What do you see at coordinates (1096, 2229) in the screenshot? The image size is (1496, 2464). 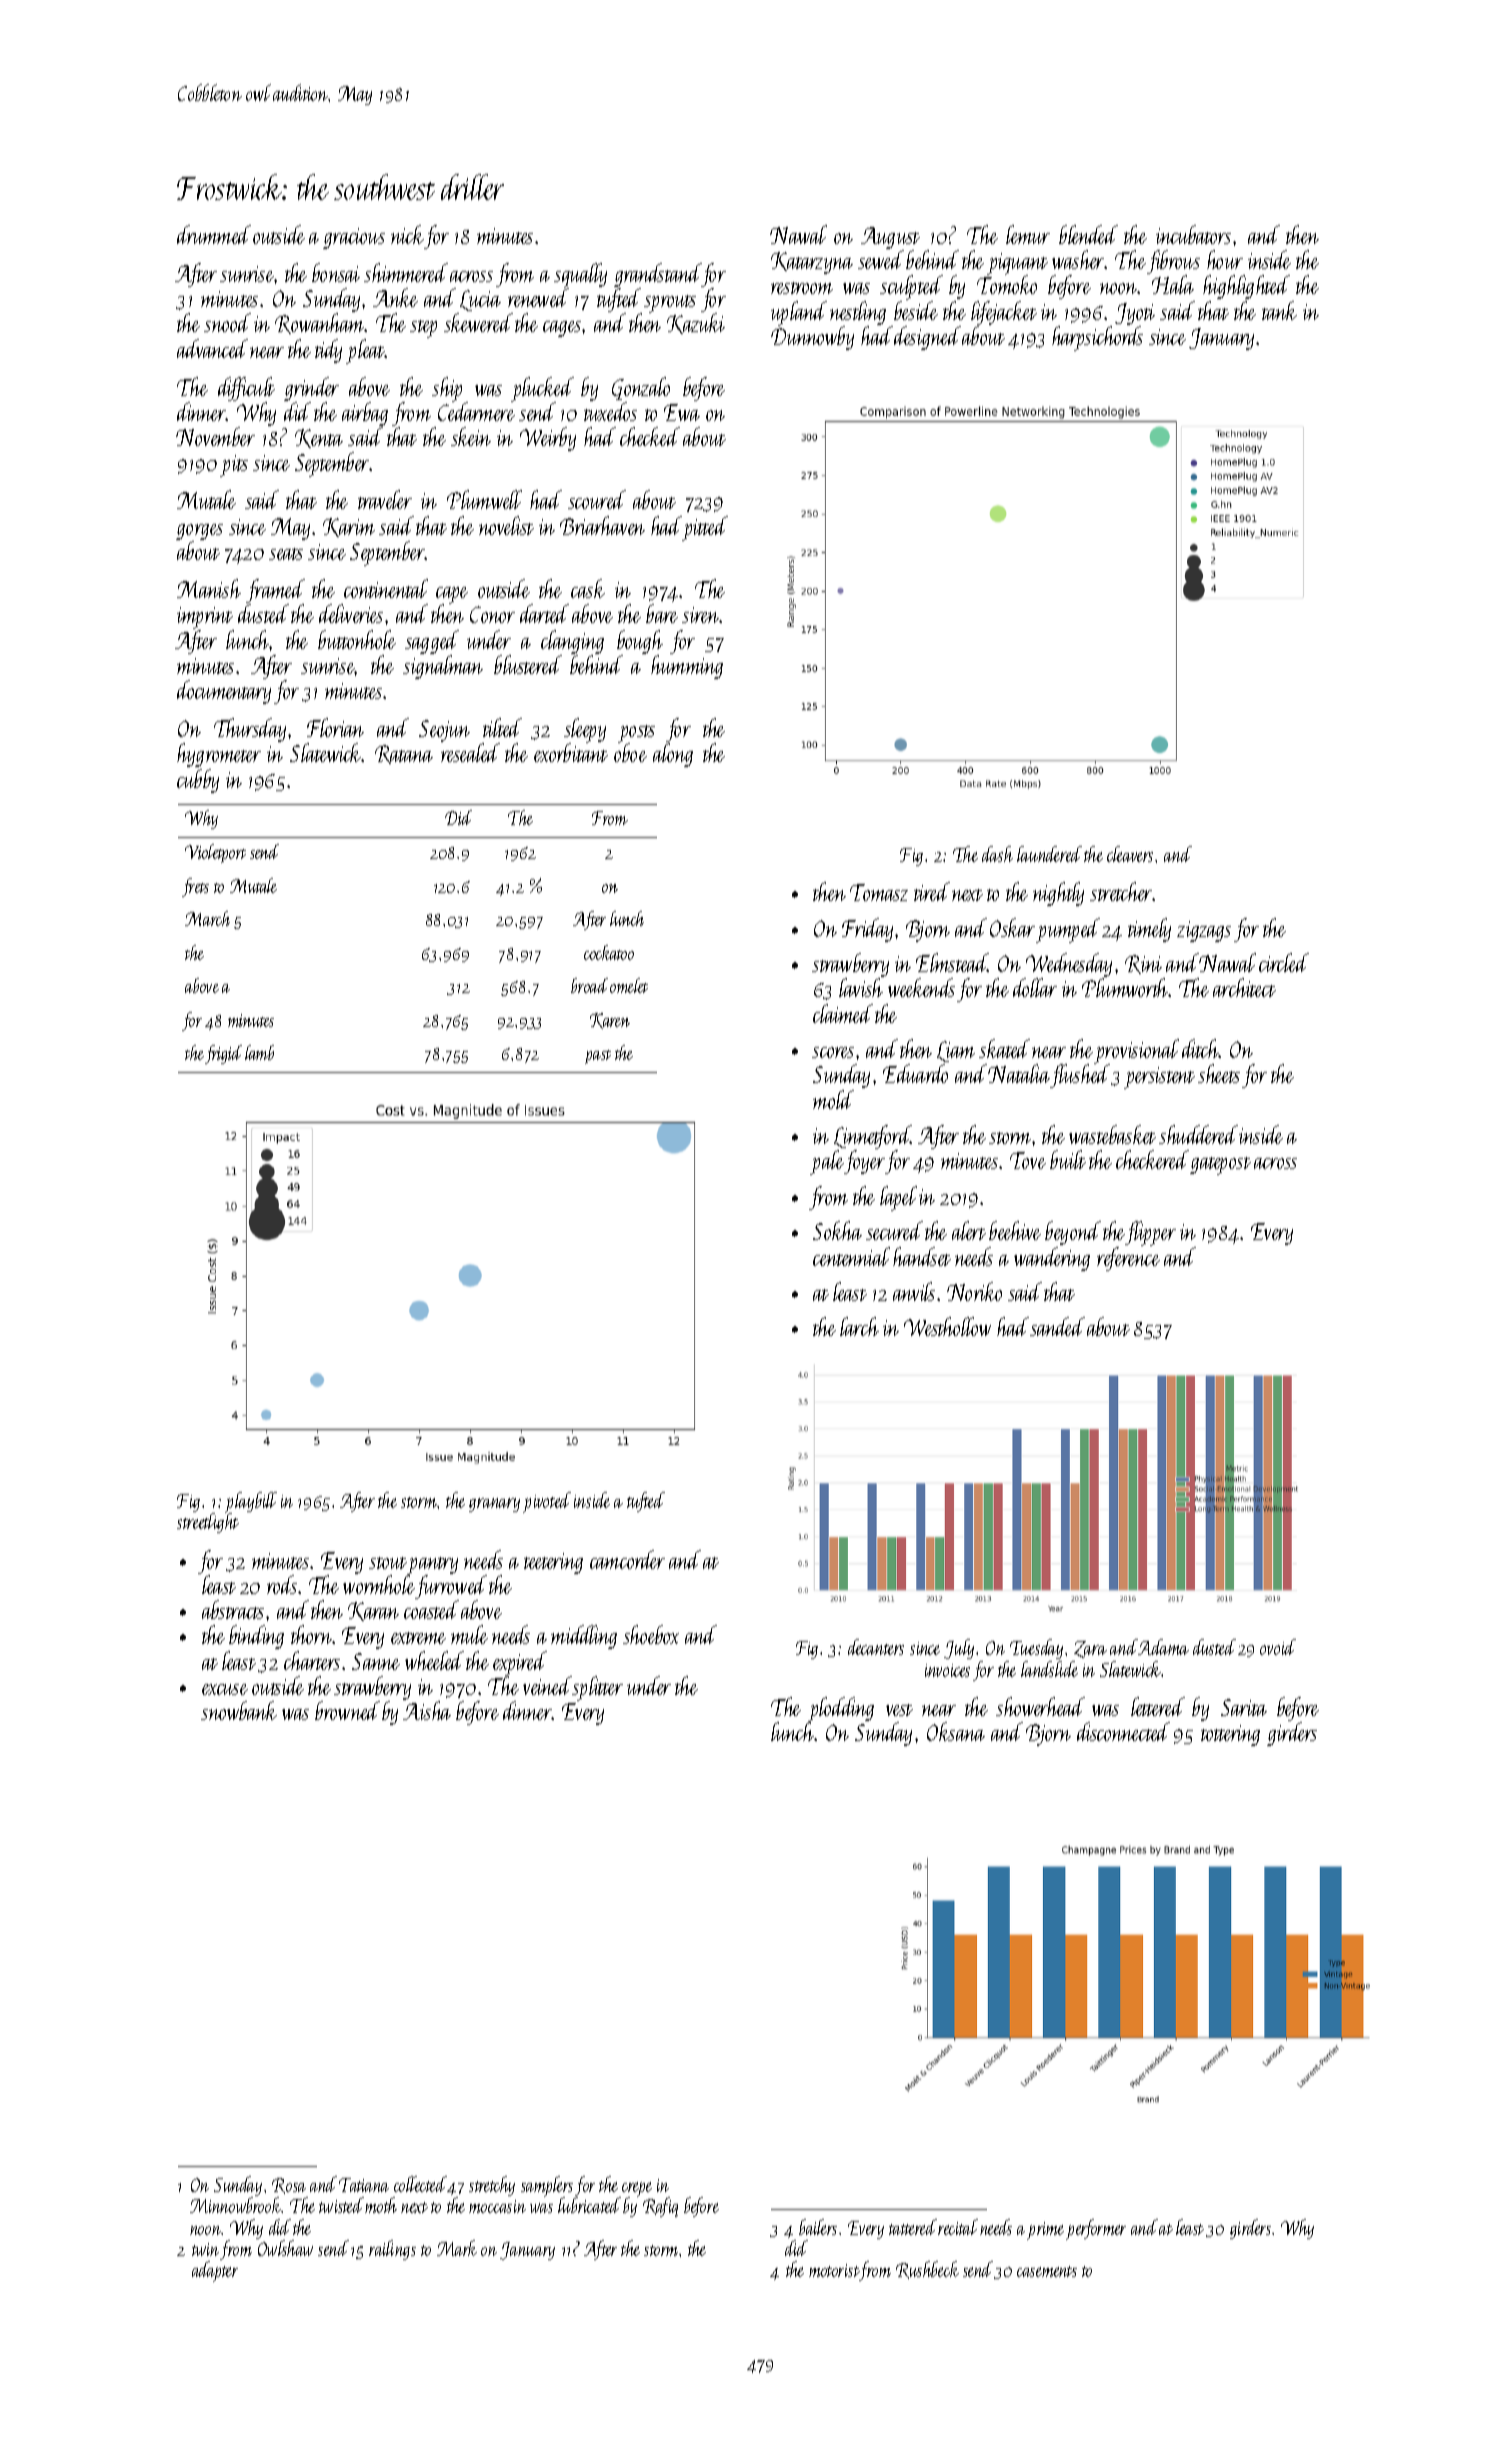 I see `performer` at bounding box center [1096, 2229].
